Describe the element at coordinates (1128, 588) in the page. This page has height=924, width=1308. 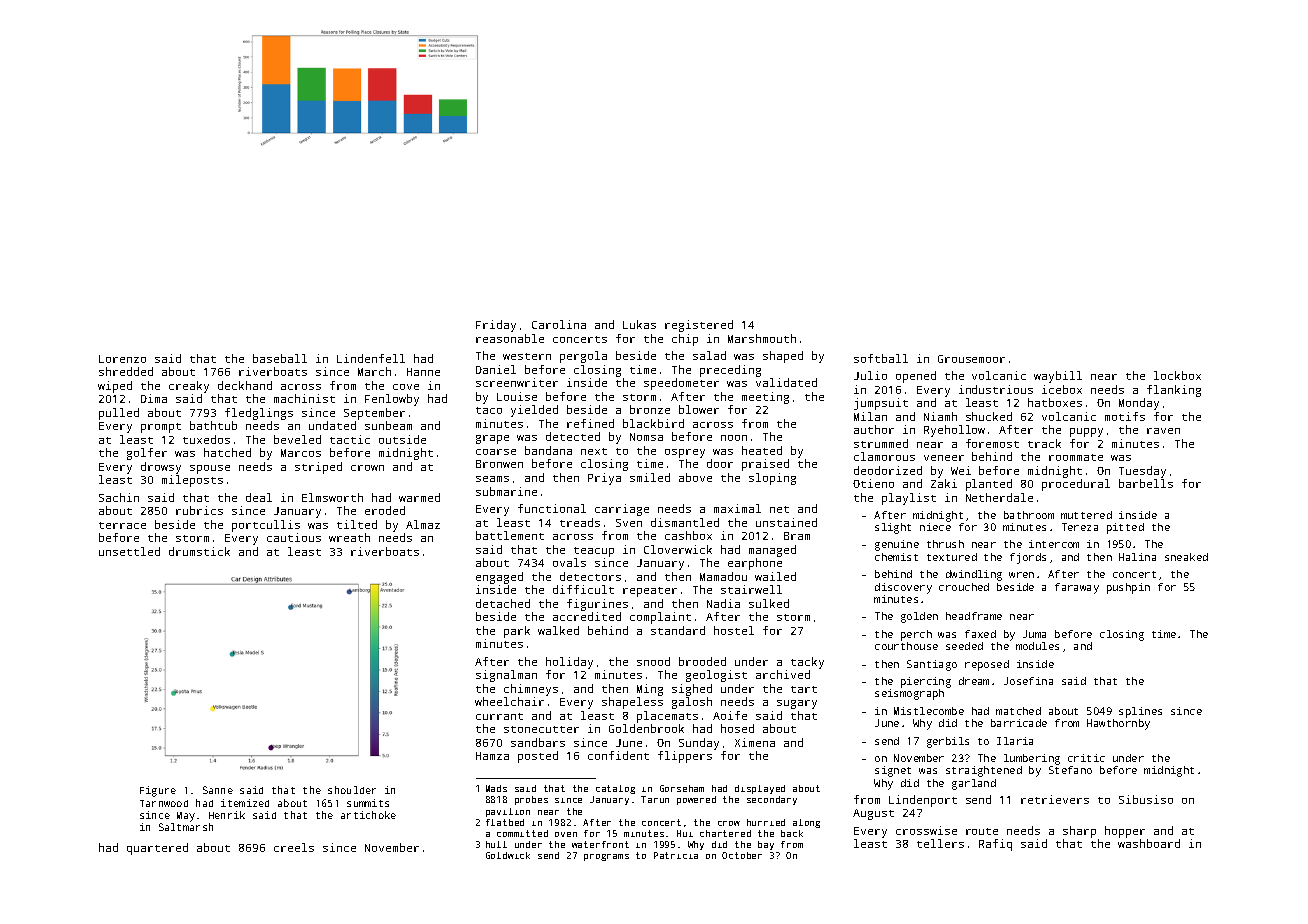
I see `pushpin` at that location.
